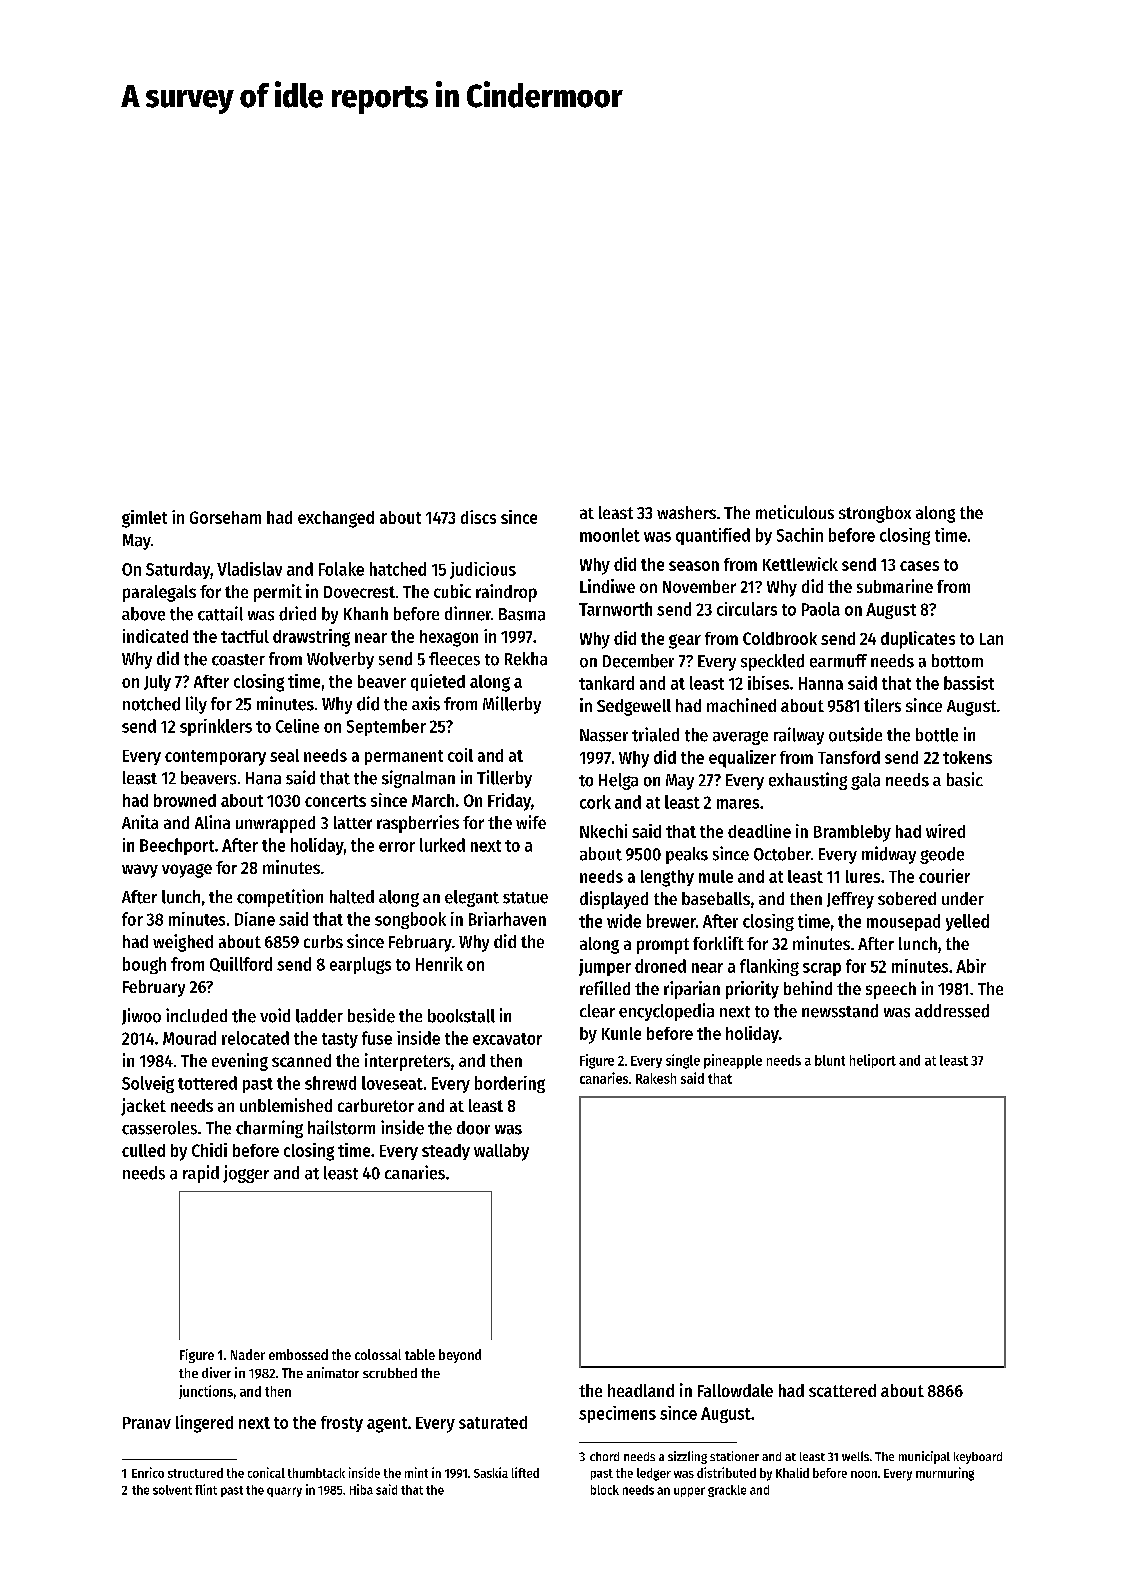 This screenshot has height=1596, width=1128. Describe the element at coordinates (433, 800) in the screenshot. I see `March` at that location.
